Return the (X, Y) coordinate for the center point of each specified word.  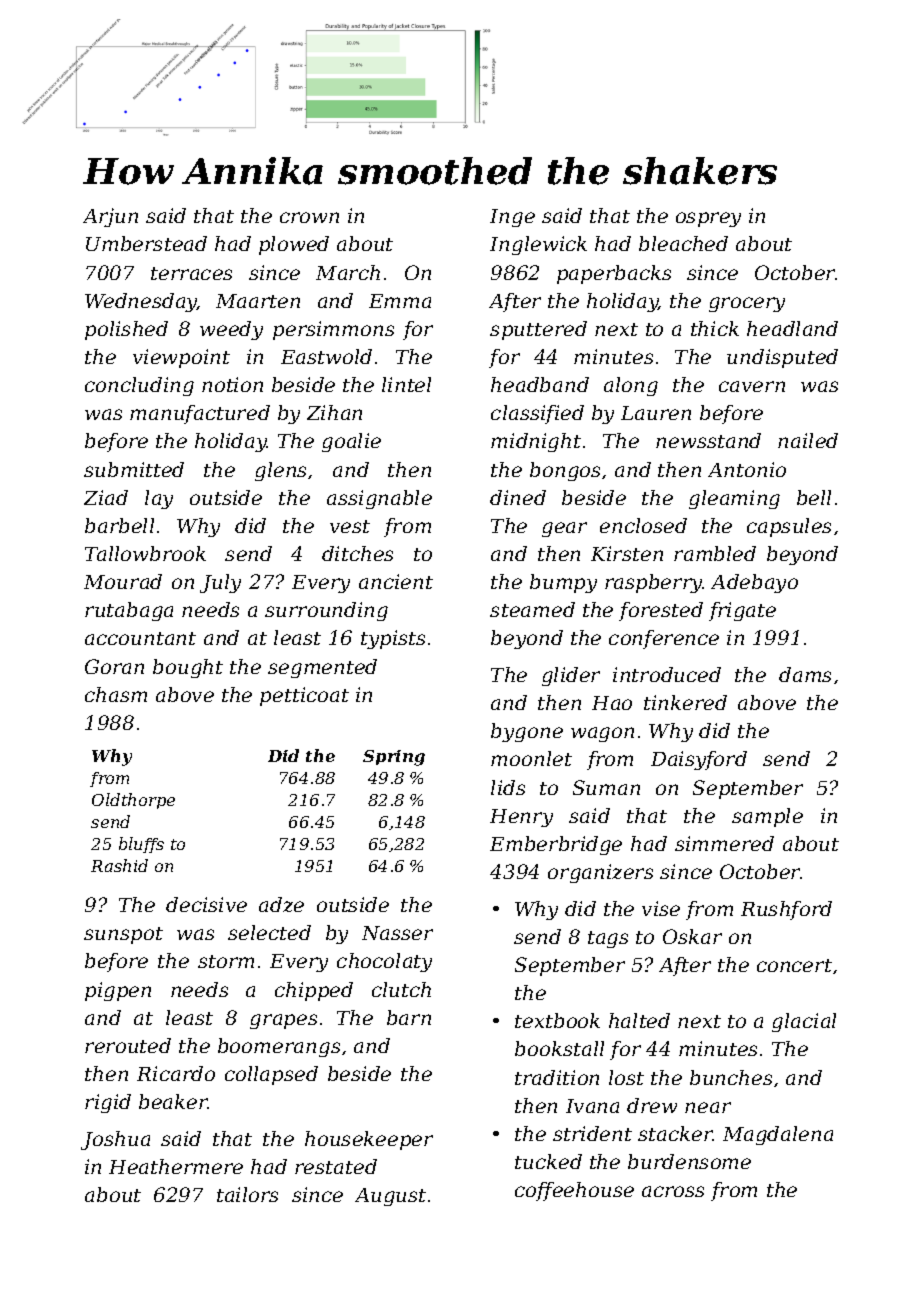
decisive (206, 904)
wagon (602, 734)
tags (608, 939)
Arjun (110, 217)
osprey (708, 219)
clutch (401, 989)
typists (393, 639)
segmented (322, 668)
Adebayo (754, 583)
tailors (247, 1194)
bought (188, 668)
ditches (357, 553)
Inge (512, 218)
